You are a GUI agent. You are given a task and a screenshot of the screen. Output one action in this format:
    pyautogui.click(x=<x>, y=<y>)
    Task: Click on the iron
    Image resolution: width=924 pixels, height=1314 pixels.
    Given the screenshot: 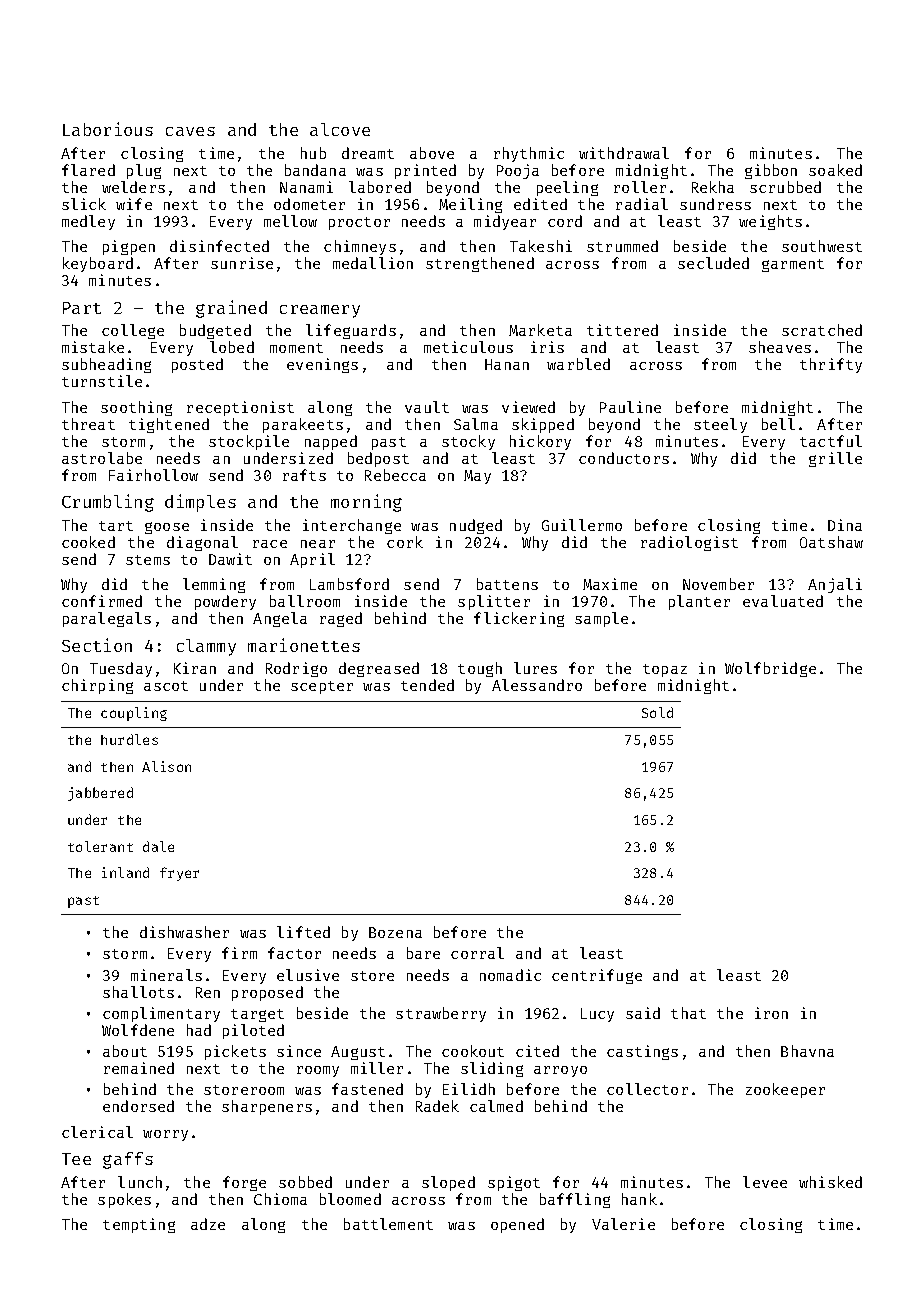 What is the action you would take?
    pyautogui.click(x=771, y=1013)
